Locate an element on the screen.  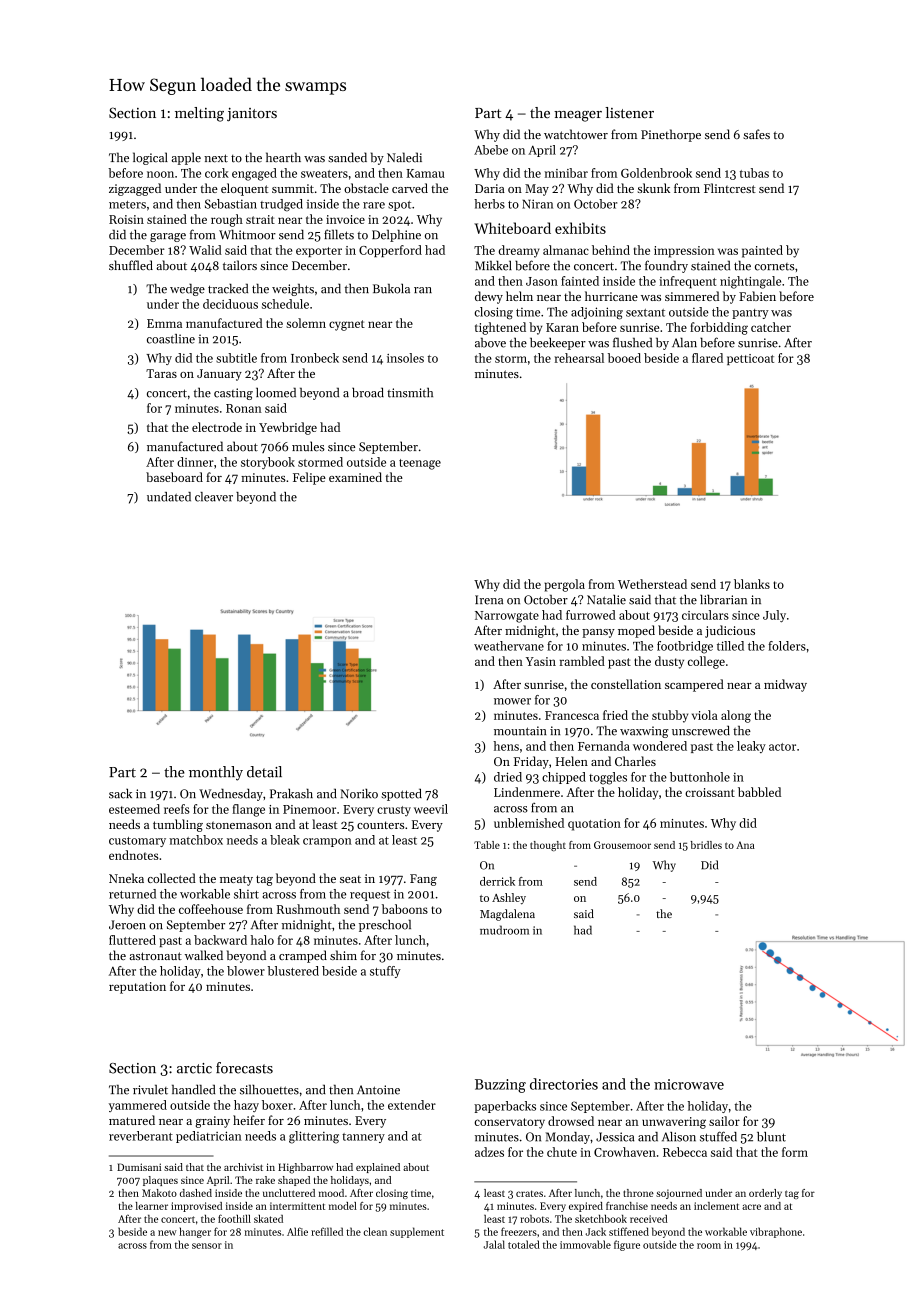
Flintcrest is located at coordinates (730, 188).
